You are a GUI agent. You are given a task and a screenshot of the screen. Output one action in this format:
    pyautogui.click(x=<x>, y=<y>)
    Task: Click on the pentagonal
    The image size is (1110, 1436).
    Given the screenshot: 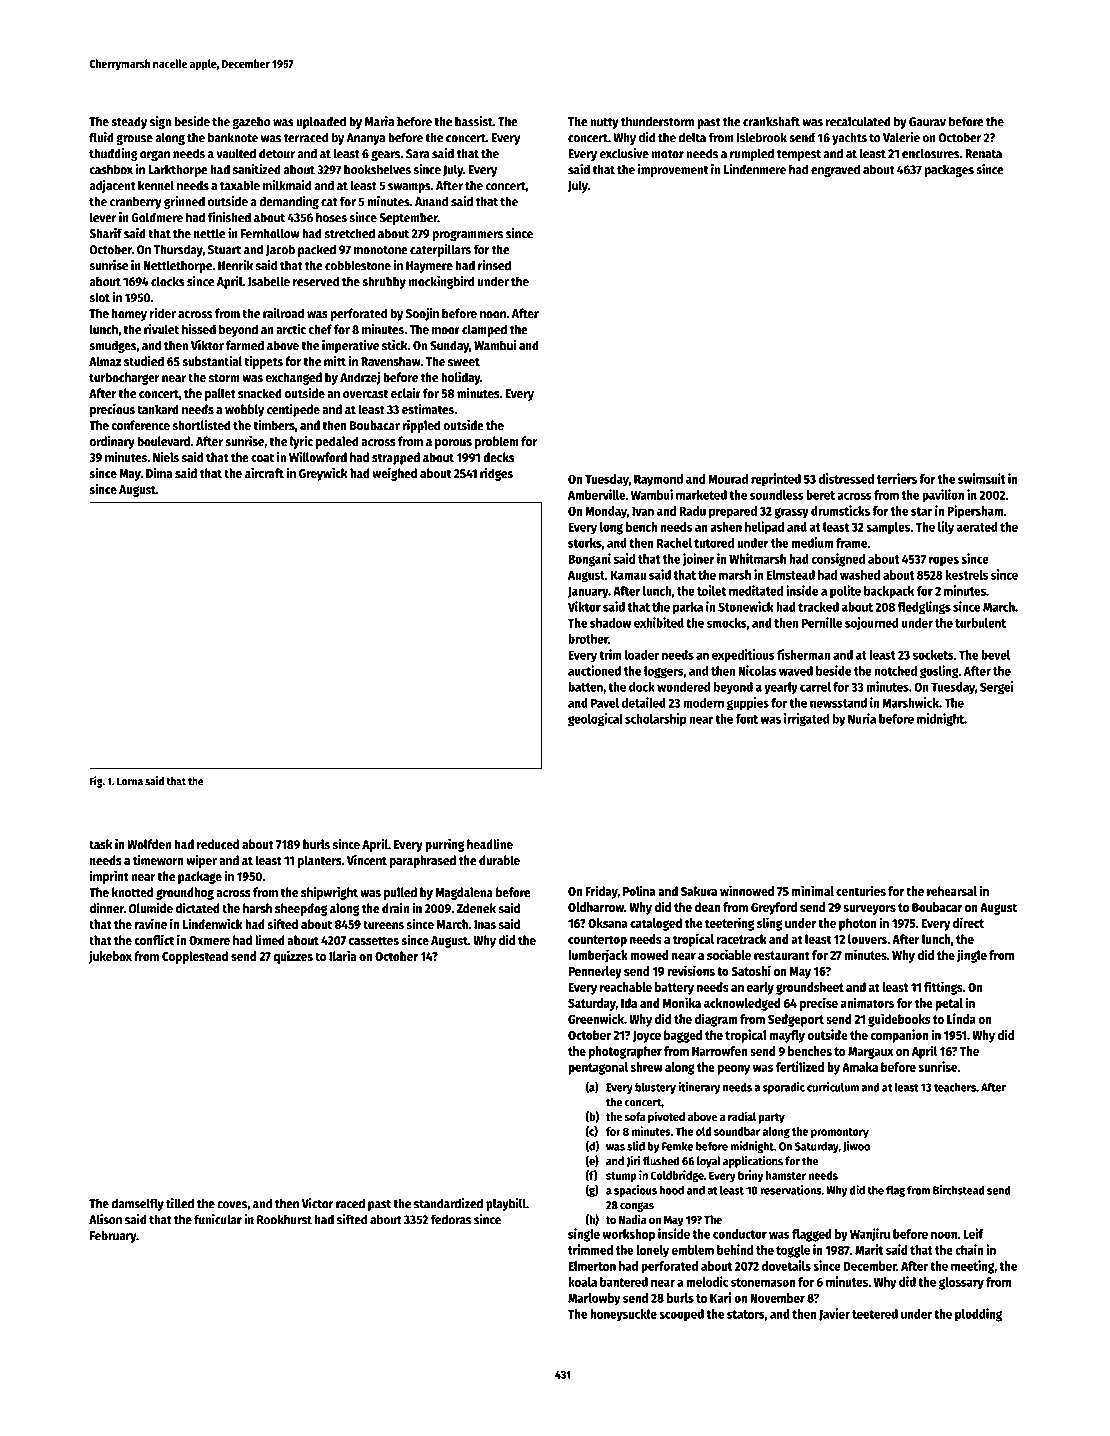 What is the action you would take?
    pyautogui.click(x=598, y=1068)
